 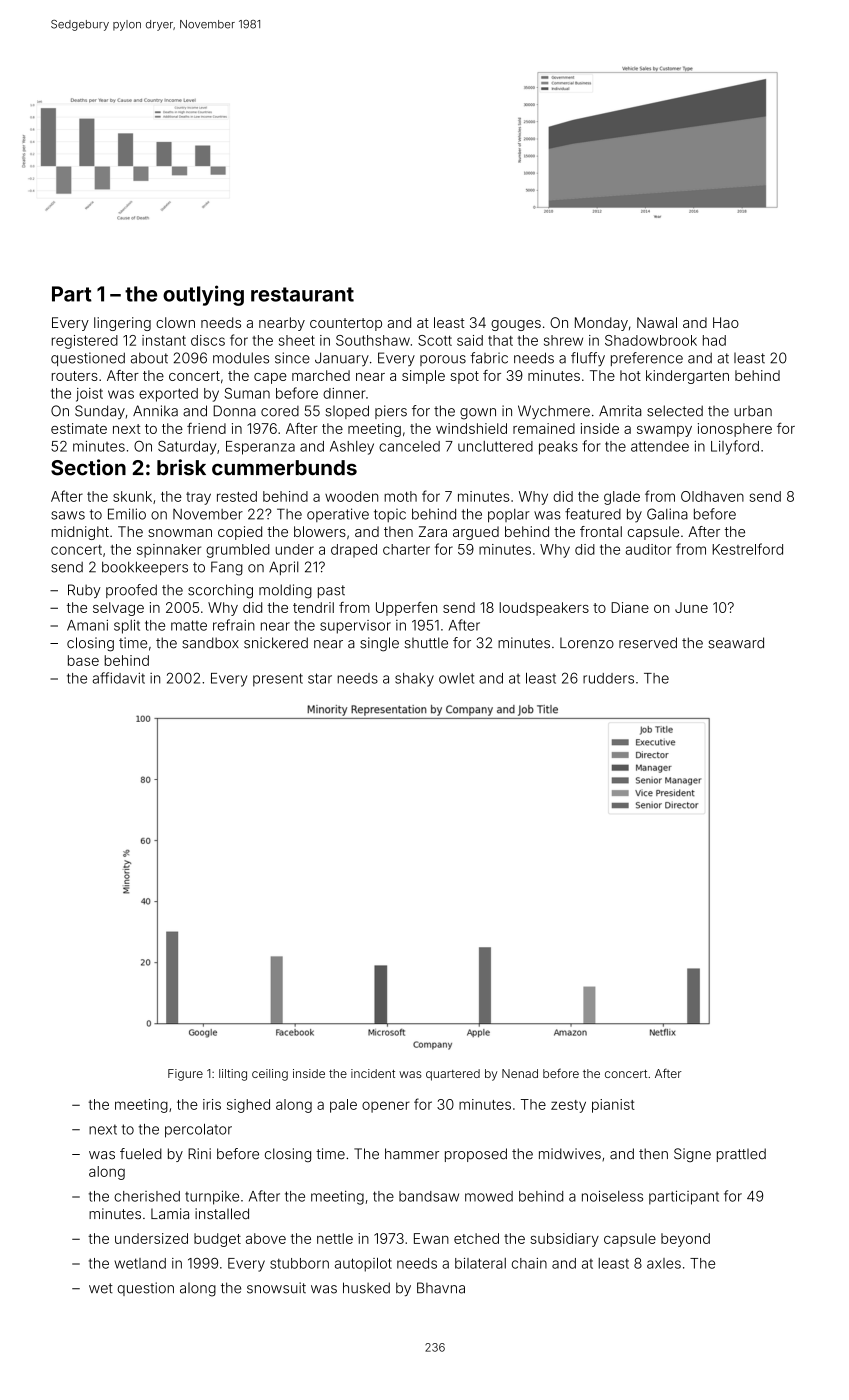 I want to click on bandsaw, so click(x=429, y=1196).
